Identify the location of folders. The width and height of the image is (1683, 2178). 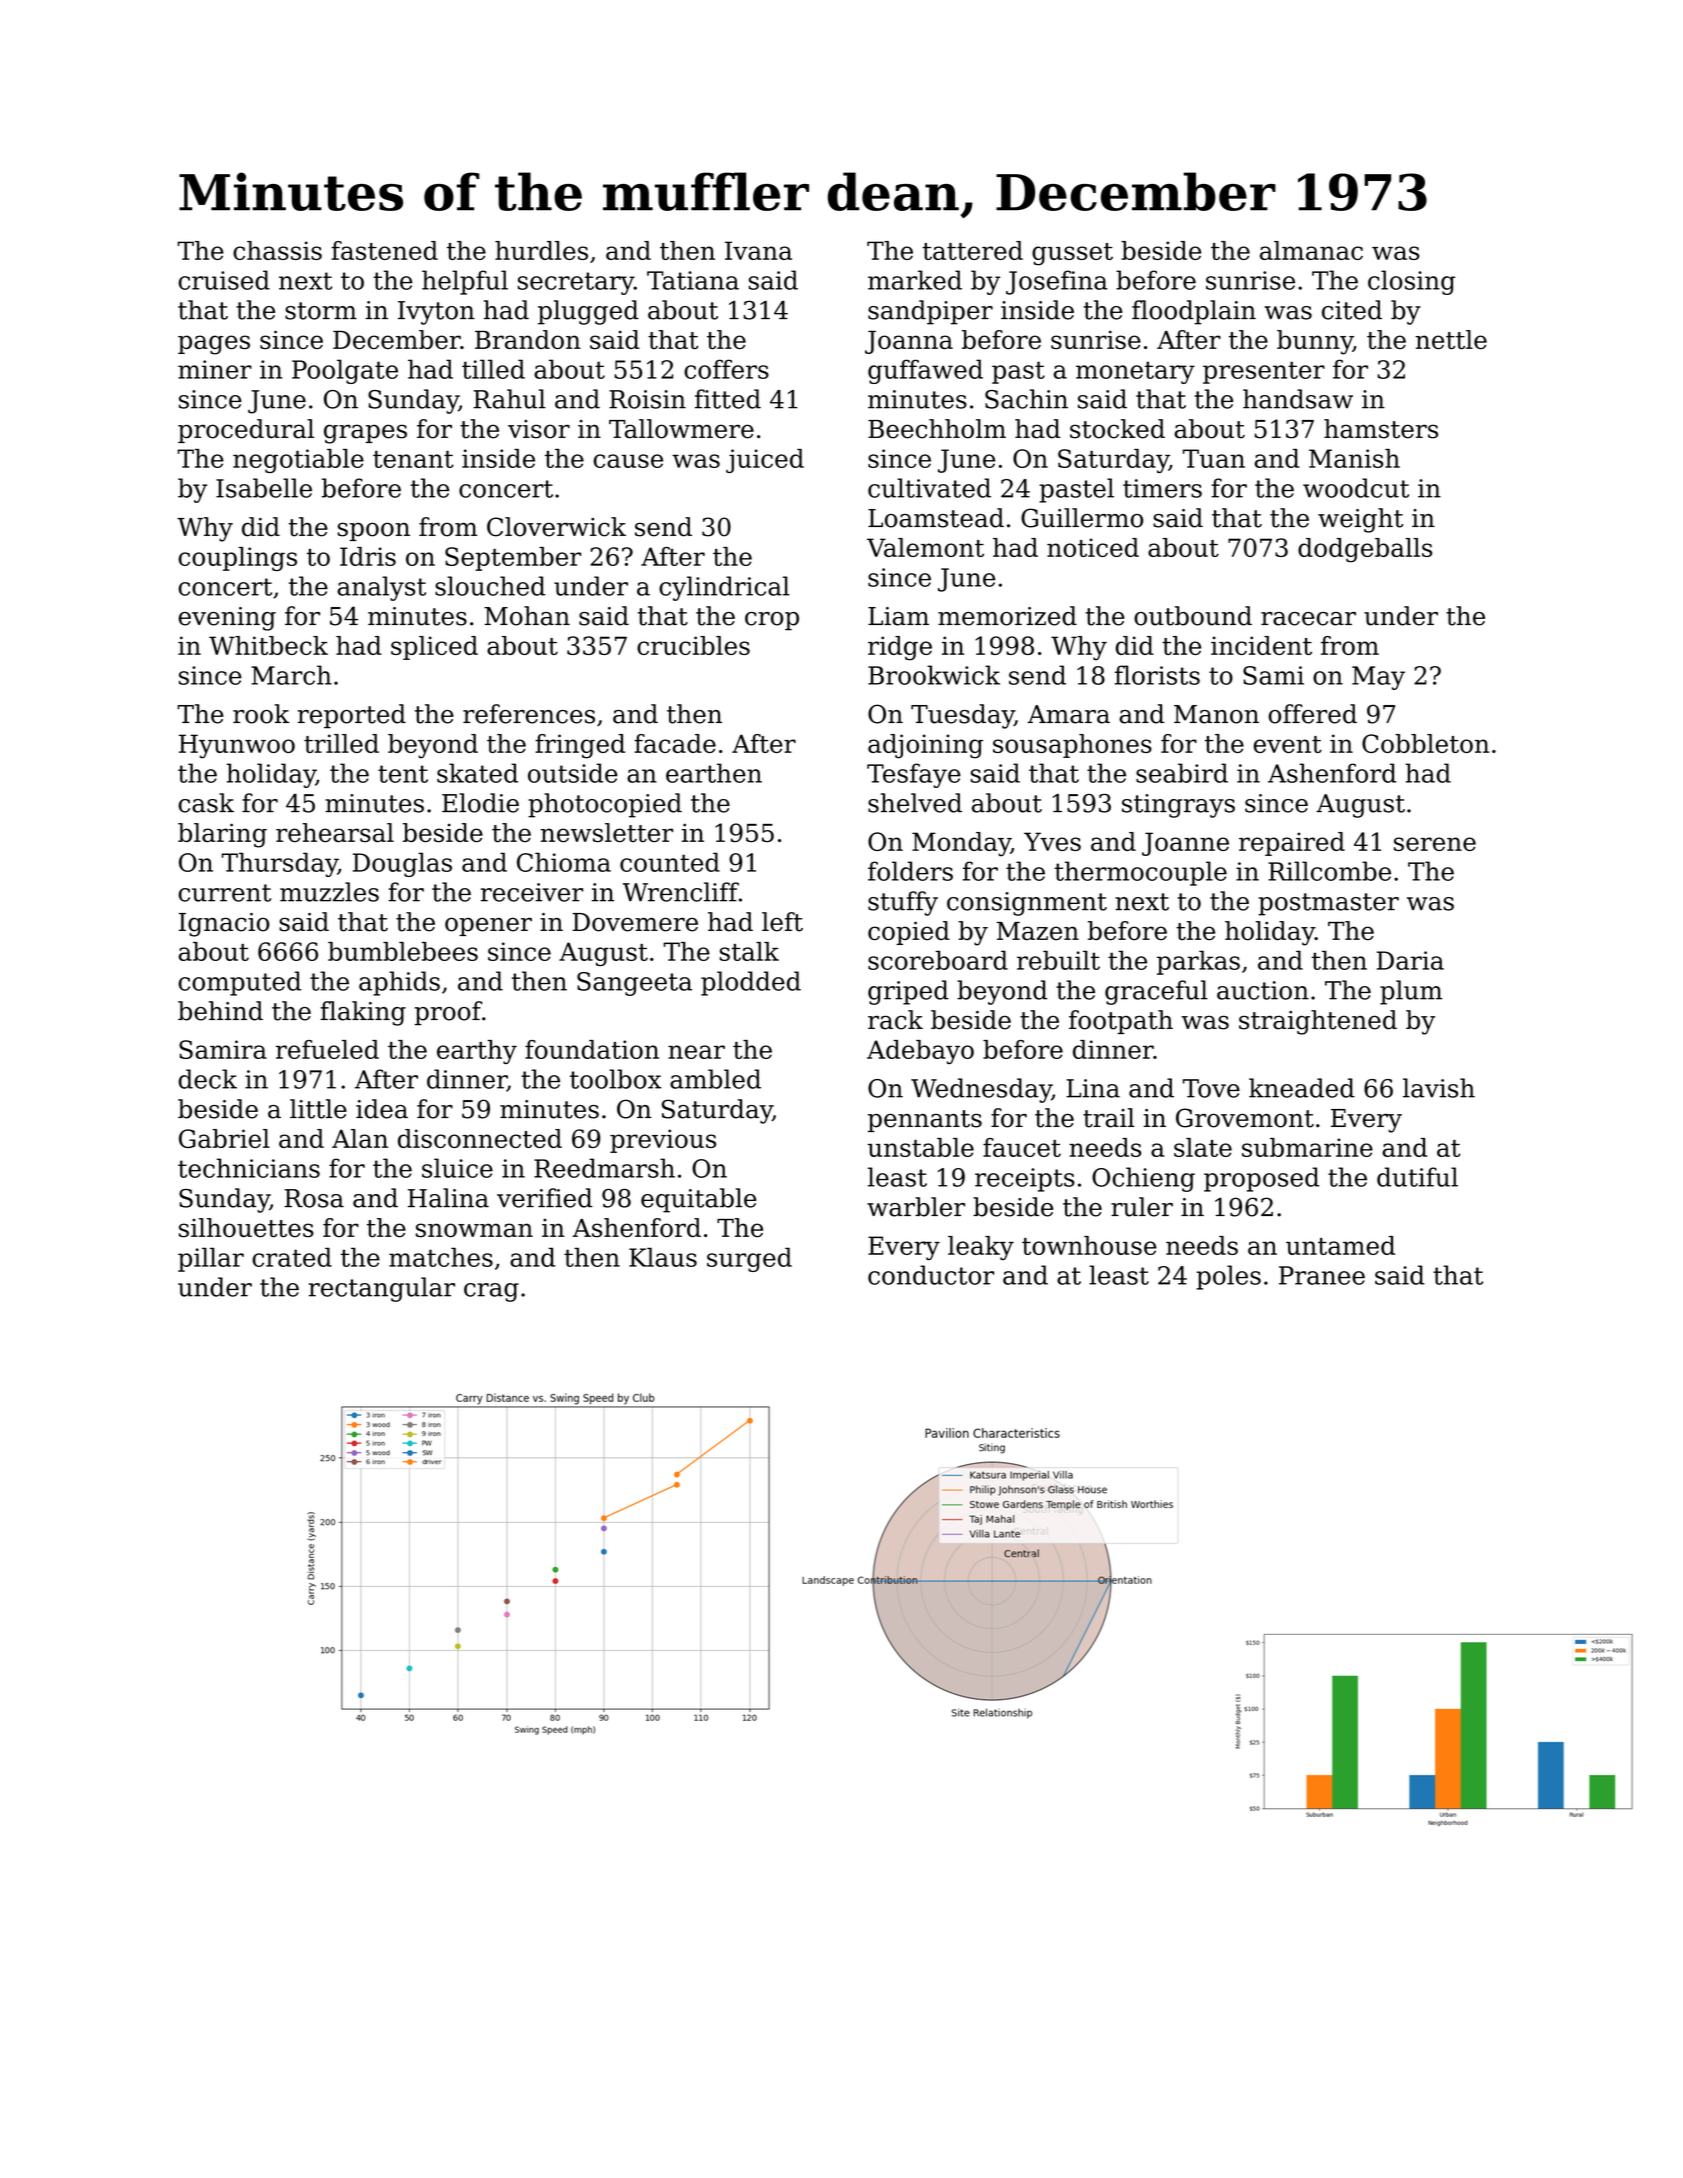
(910, 871).
